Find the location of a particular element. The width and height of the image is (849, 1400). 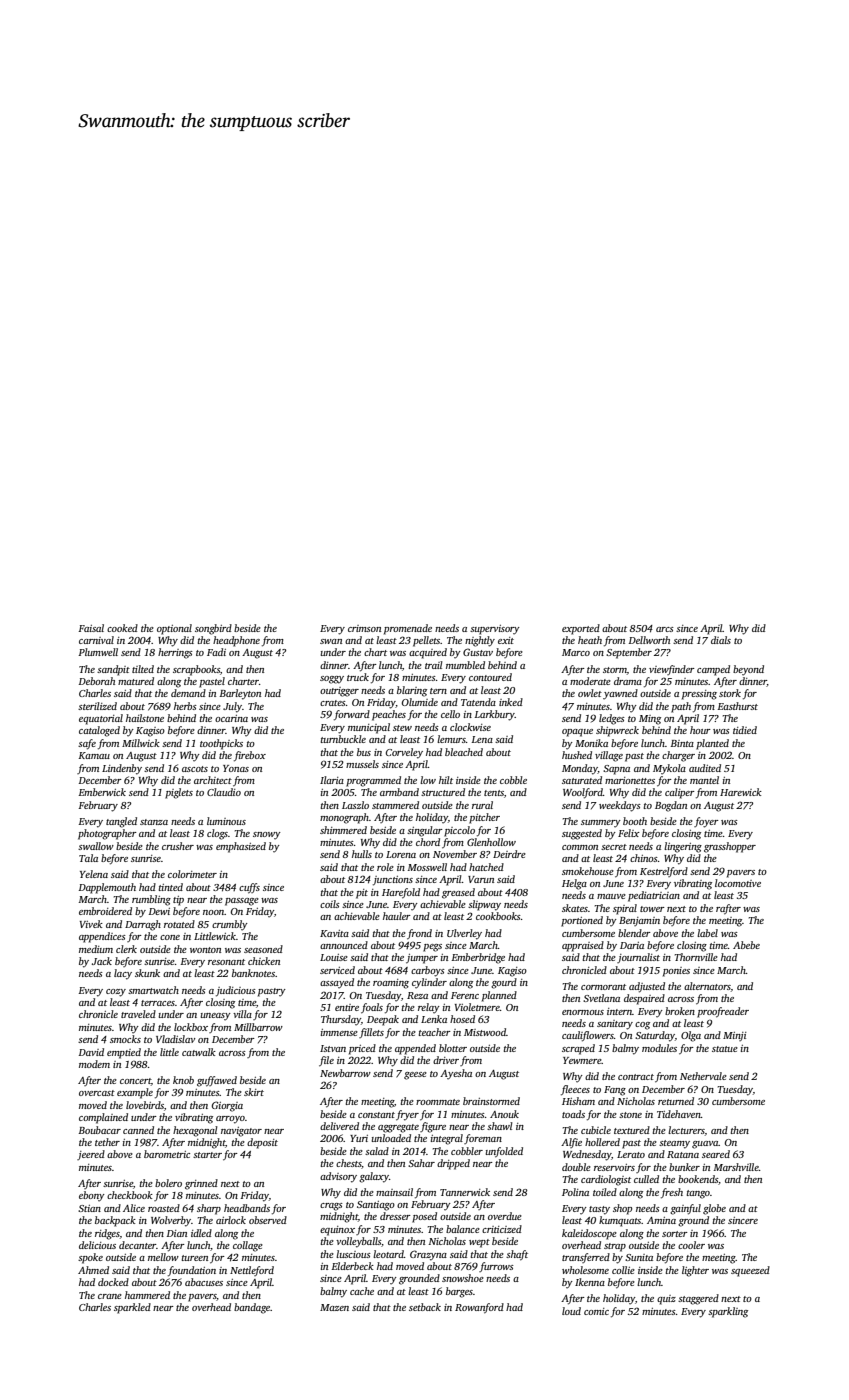

spoke is located at coordinates (90, 1258).
